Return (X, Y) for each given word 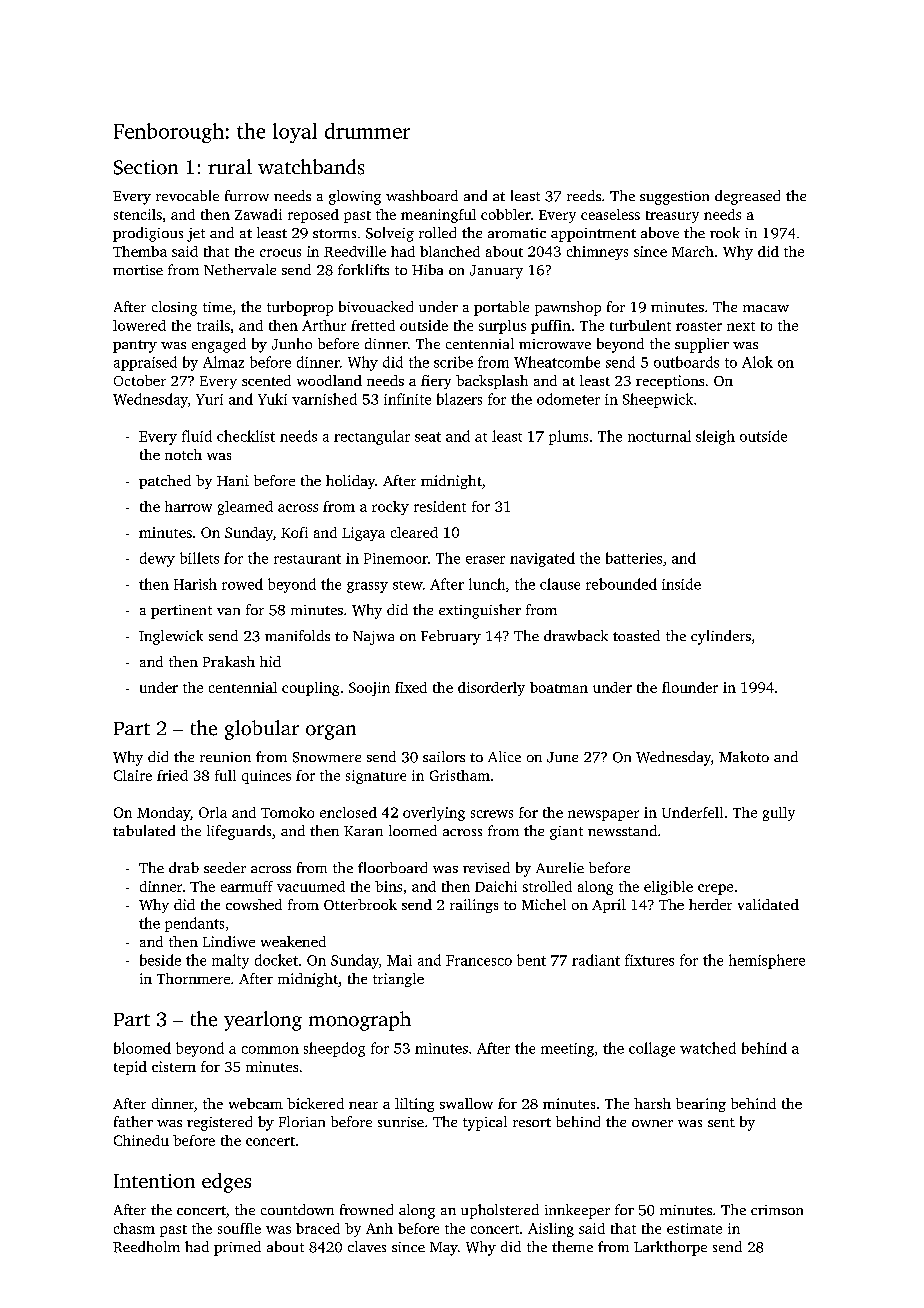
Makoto (744, 756)
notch (183, 454)
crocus (280, 253)
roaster (699, 326)
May (444, 1249)
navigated (542, 559)
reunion (225, 757)
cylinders (721, 637)
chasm (134, 1228)
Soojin (369, 689)
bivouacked (376, 306)
